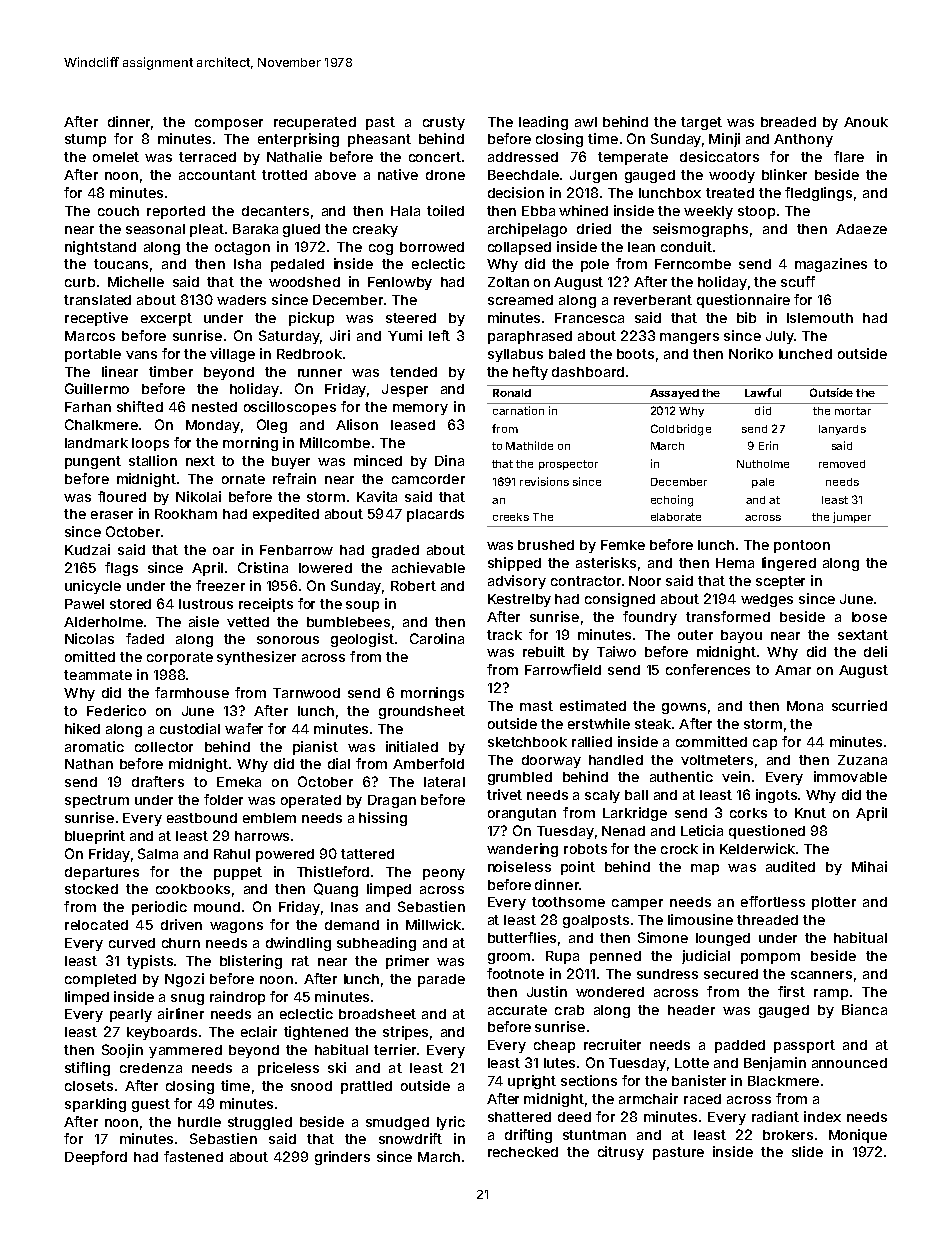 The image size is (952, 1233). I want to click on citrusy, so click(621, 1153).
